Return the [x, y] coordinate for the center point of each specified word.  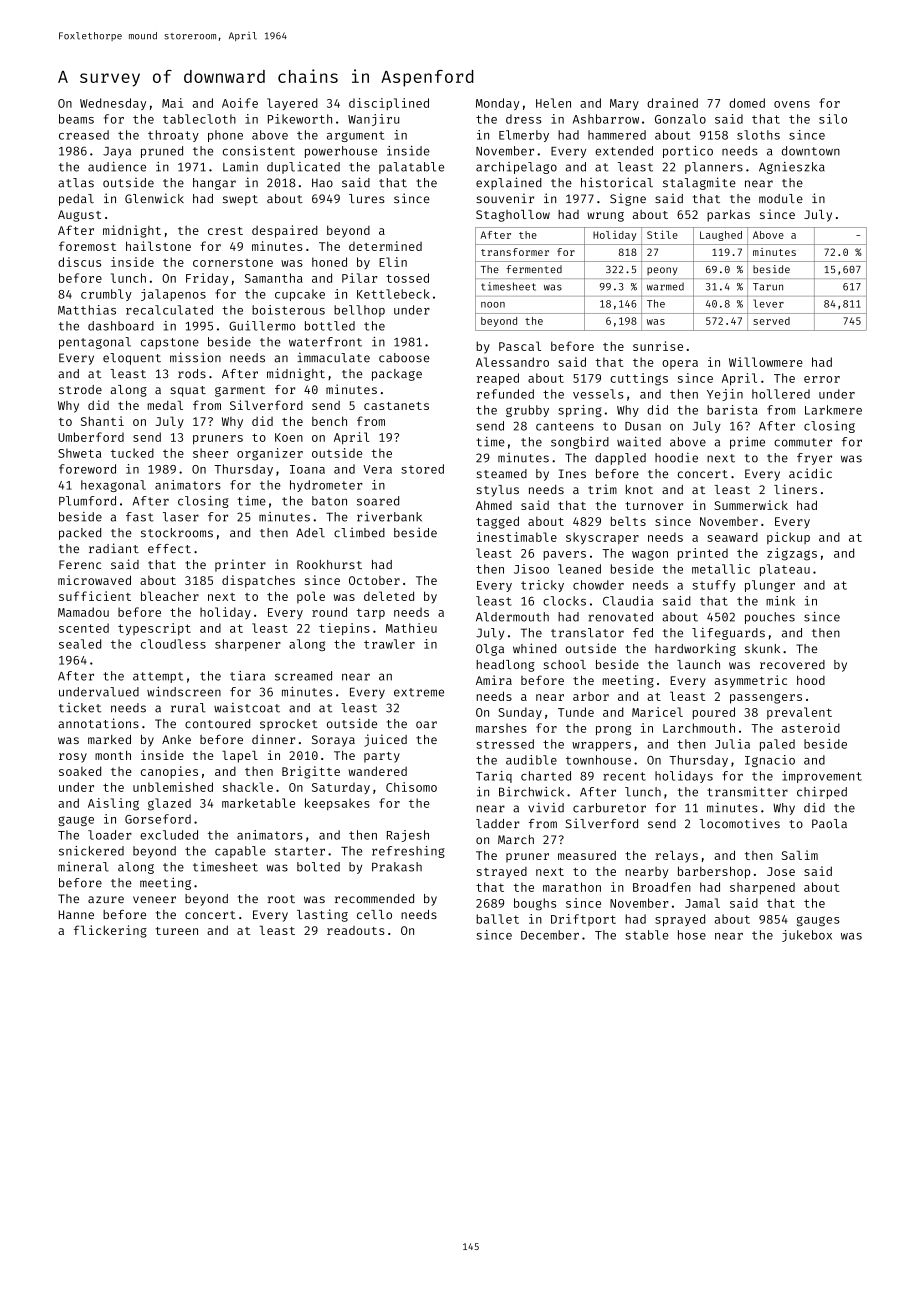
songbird [580, 443]
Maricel [657, 712]
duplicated [303, 168]
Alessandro [512, 362]
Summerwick [751, 505]
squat [188, 391]
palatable [411, 168]
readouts [356, 930]
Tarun [768, 287]
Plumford [87, 501]
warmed [665, 286]
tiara [247, 676]
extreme [419, 692]
